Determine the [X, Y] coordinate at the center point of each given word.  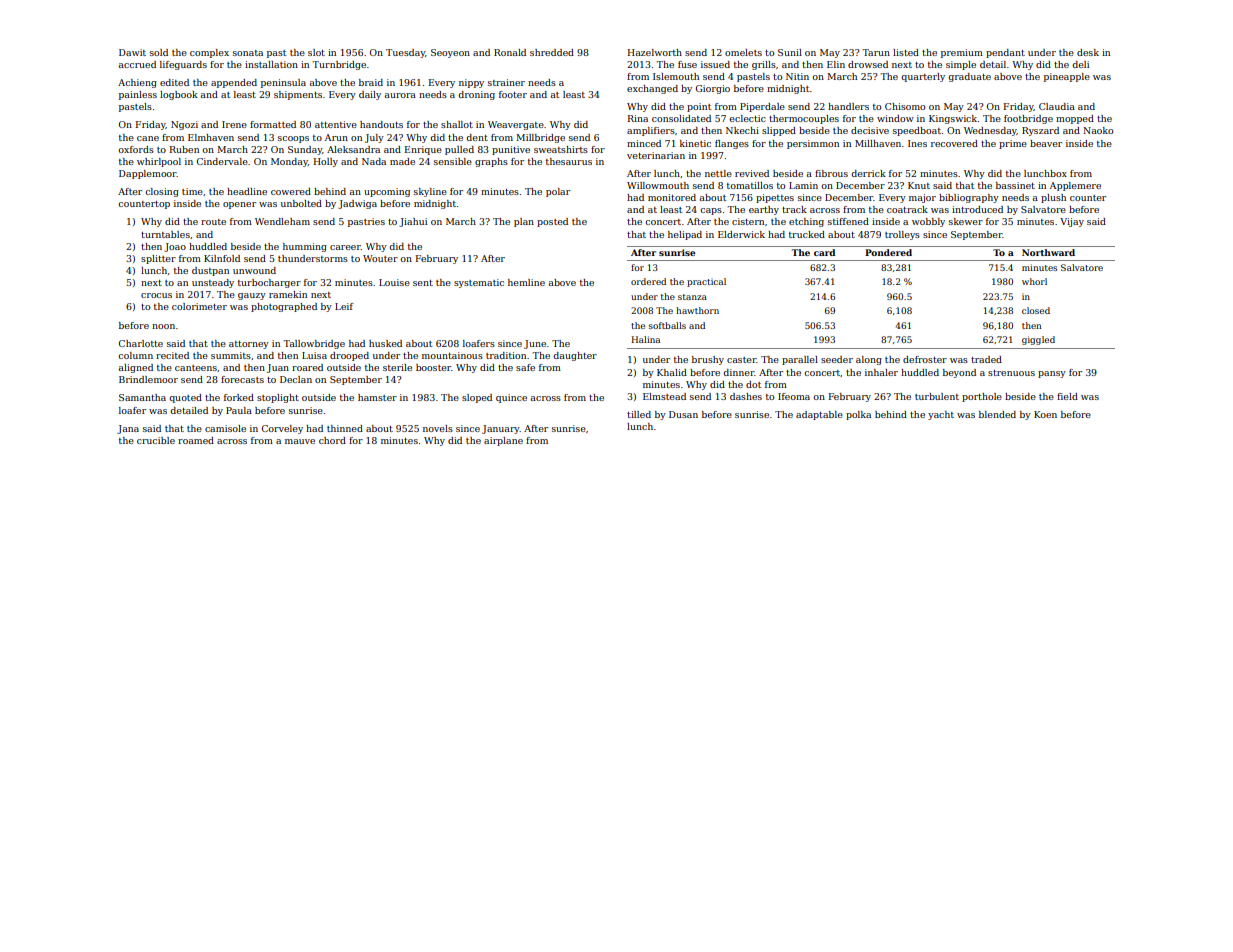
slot [316, 52]
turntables [165, 234]
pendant [1005, 53]
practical [706, 282]
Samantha [142, 397]
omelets [743, 52]
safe [525, 367]
